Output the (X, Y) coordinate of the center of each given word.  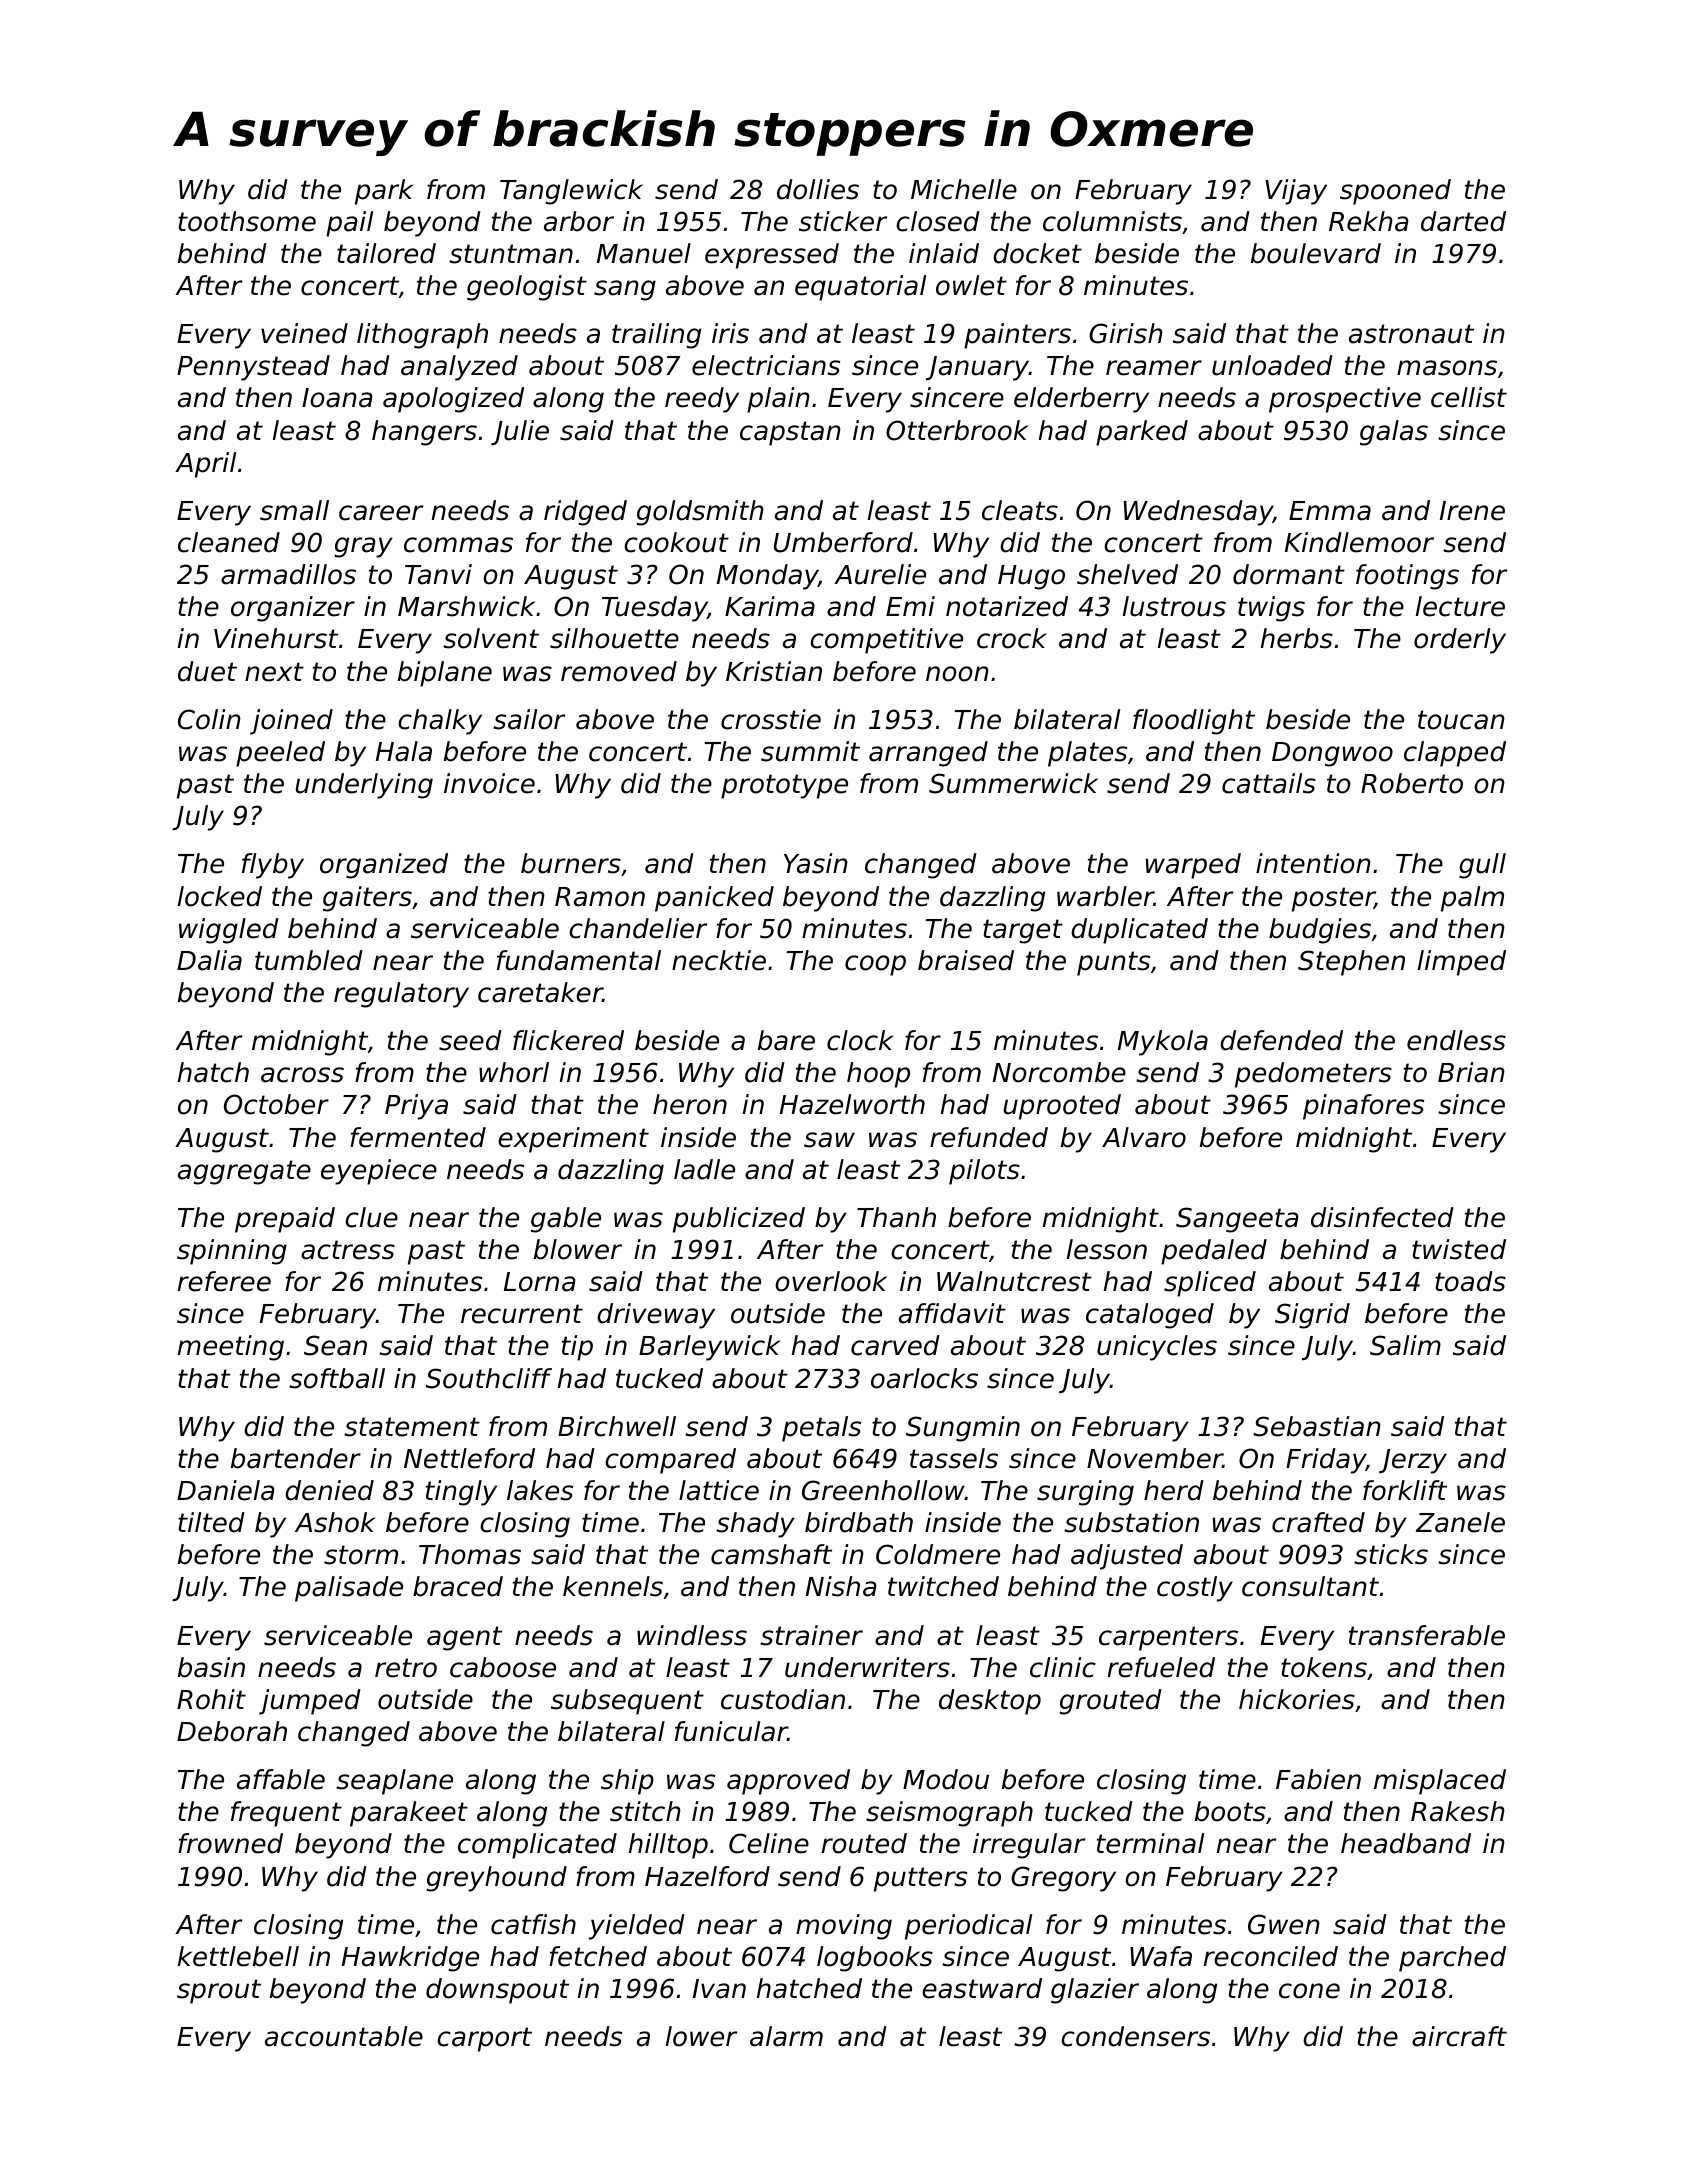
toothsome (247, 221)
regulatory (401, 995)
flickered (568, 1040)
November (1155, 1458)
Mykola (1163, 1043)
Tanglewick (571, 192)
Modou (946, 1779)
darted (1463, 221)
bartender (296, 1458)
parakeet (409, 1814)
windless (692, 1635)
